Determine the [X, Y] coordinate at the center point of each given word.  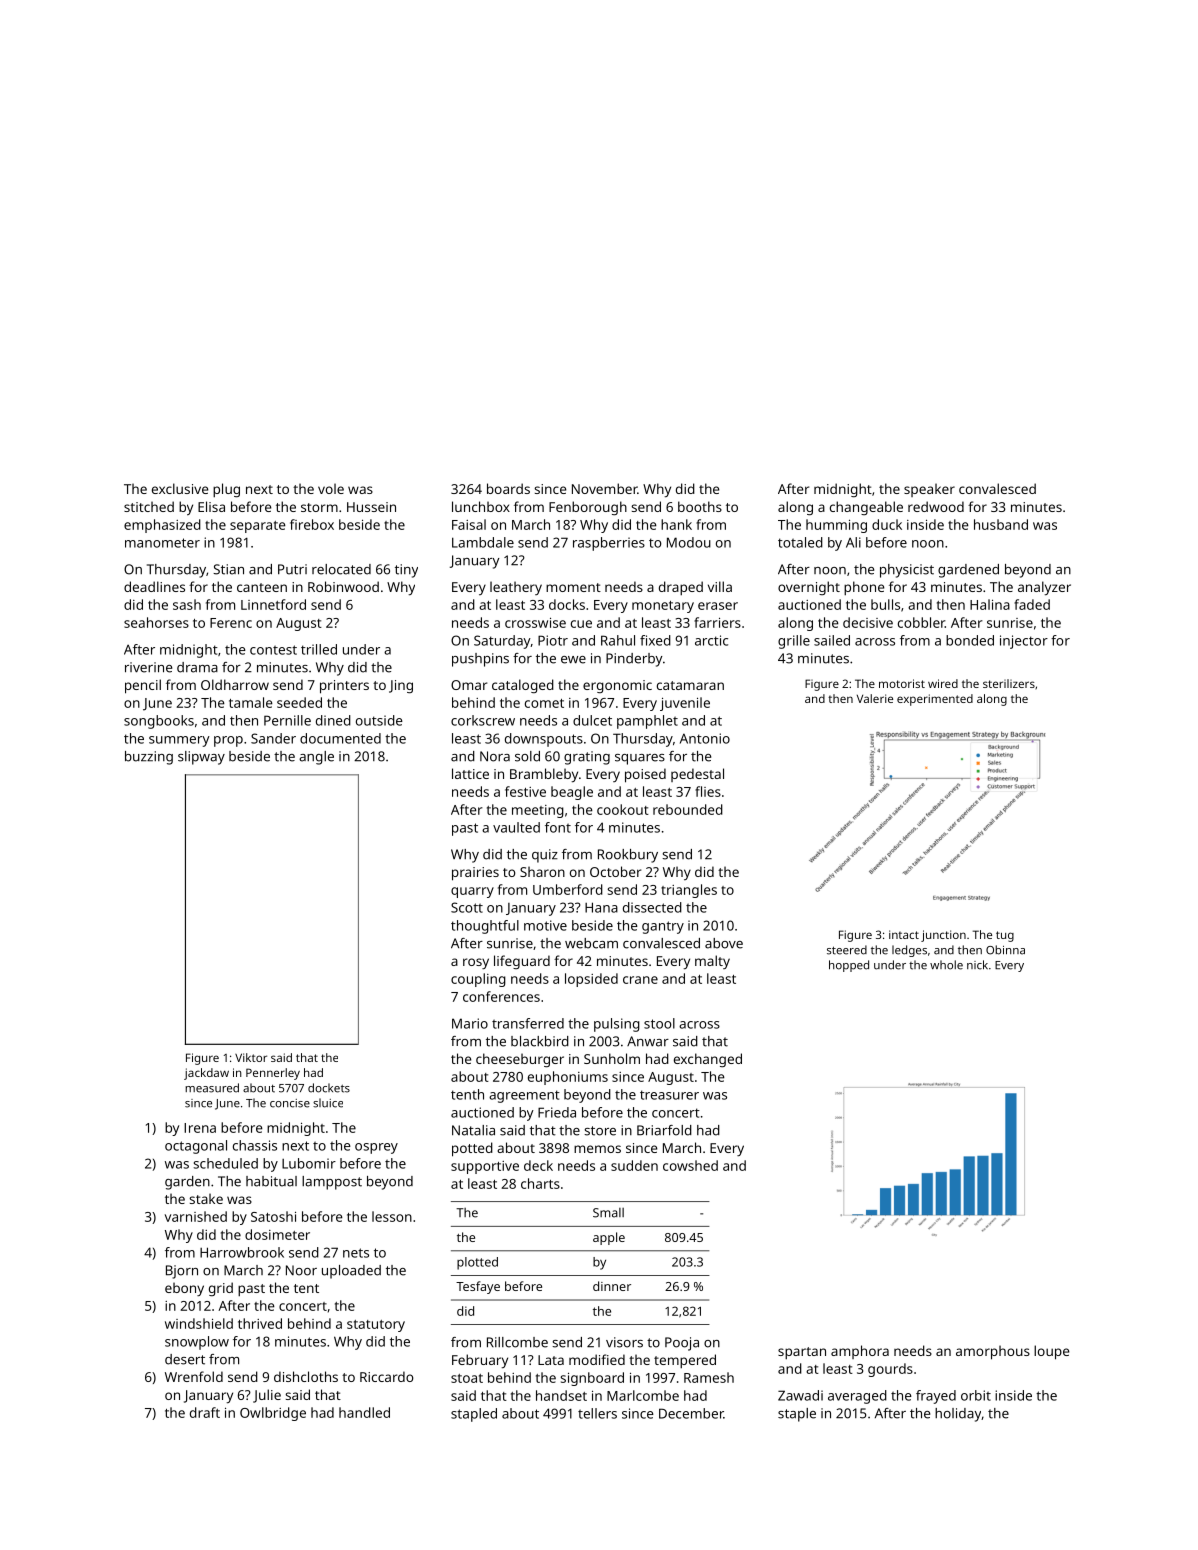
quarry [472, 892]
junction [943, 936]
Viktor [251, 1057]
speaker [929, 490]
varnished [196, 1216]
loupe [1051, 1352]
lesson [392, 1216]
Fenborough [588, 508]
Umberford [568, 889]
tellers [597, 1413]
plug [226, 490]
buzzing [149, 758]
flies [708, 791]
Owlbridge [273, 1414]
